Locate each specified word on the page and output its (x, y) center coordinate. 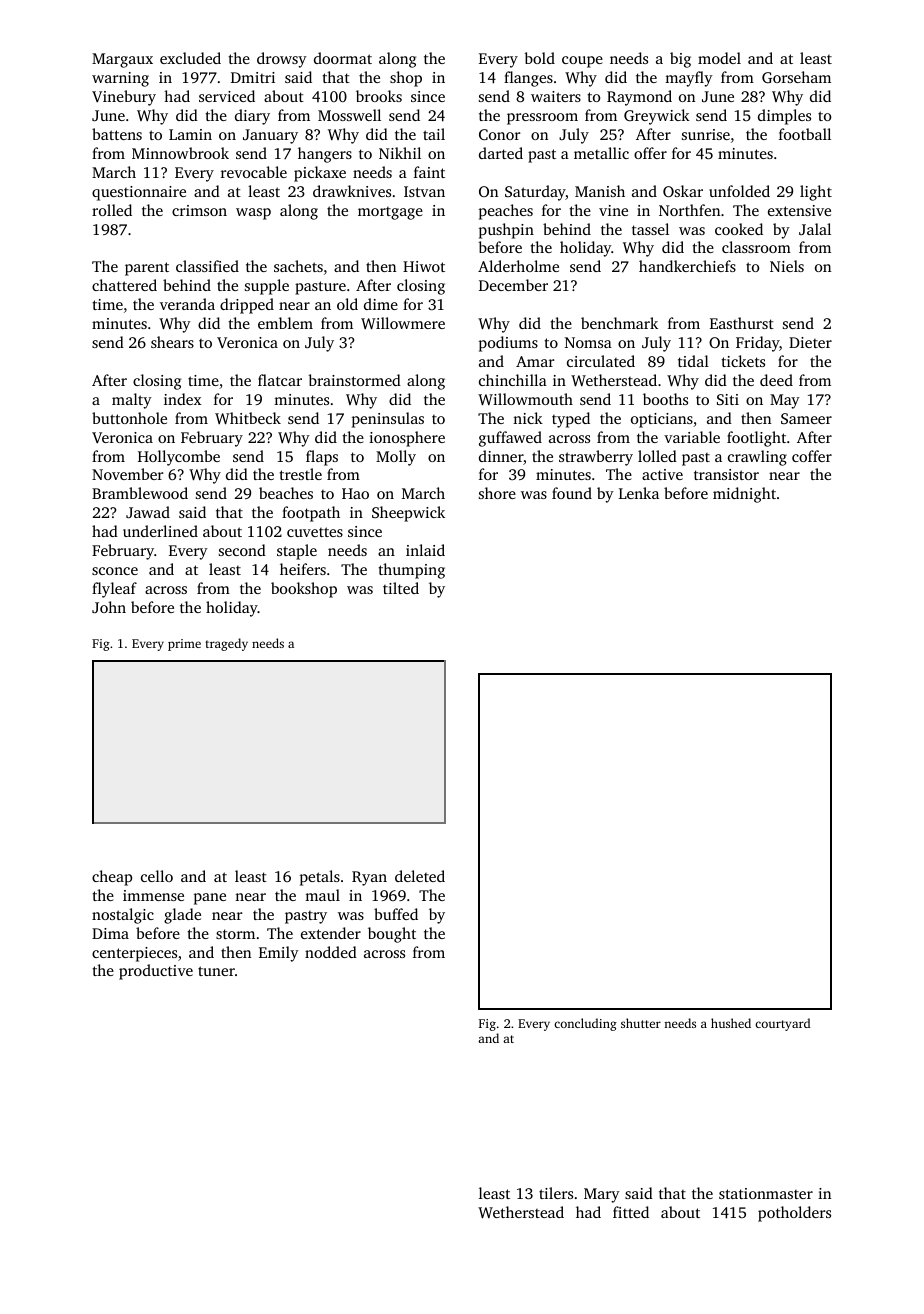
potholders (794, 1214)
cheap (112, 878)
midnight (744, 495)
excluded (190, 58)
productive (156, 972)
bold (539, 58)
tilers (556, 1193)
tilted (401, 588)
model (719, 58)
